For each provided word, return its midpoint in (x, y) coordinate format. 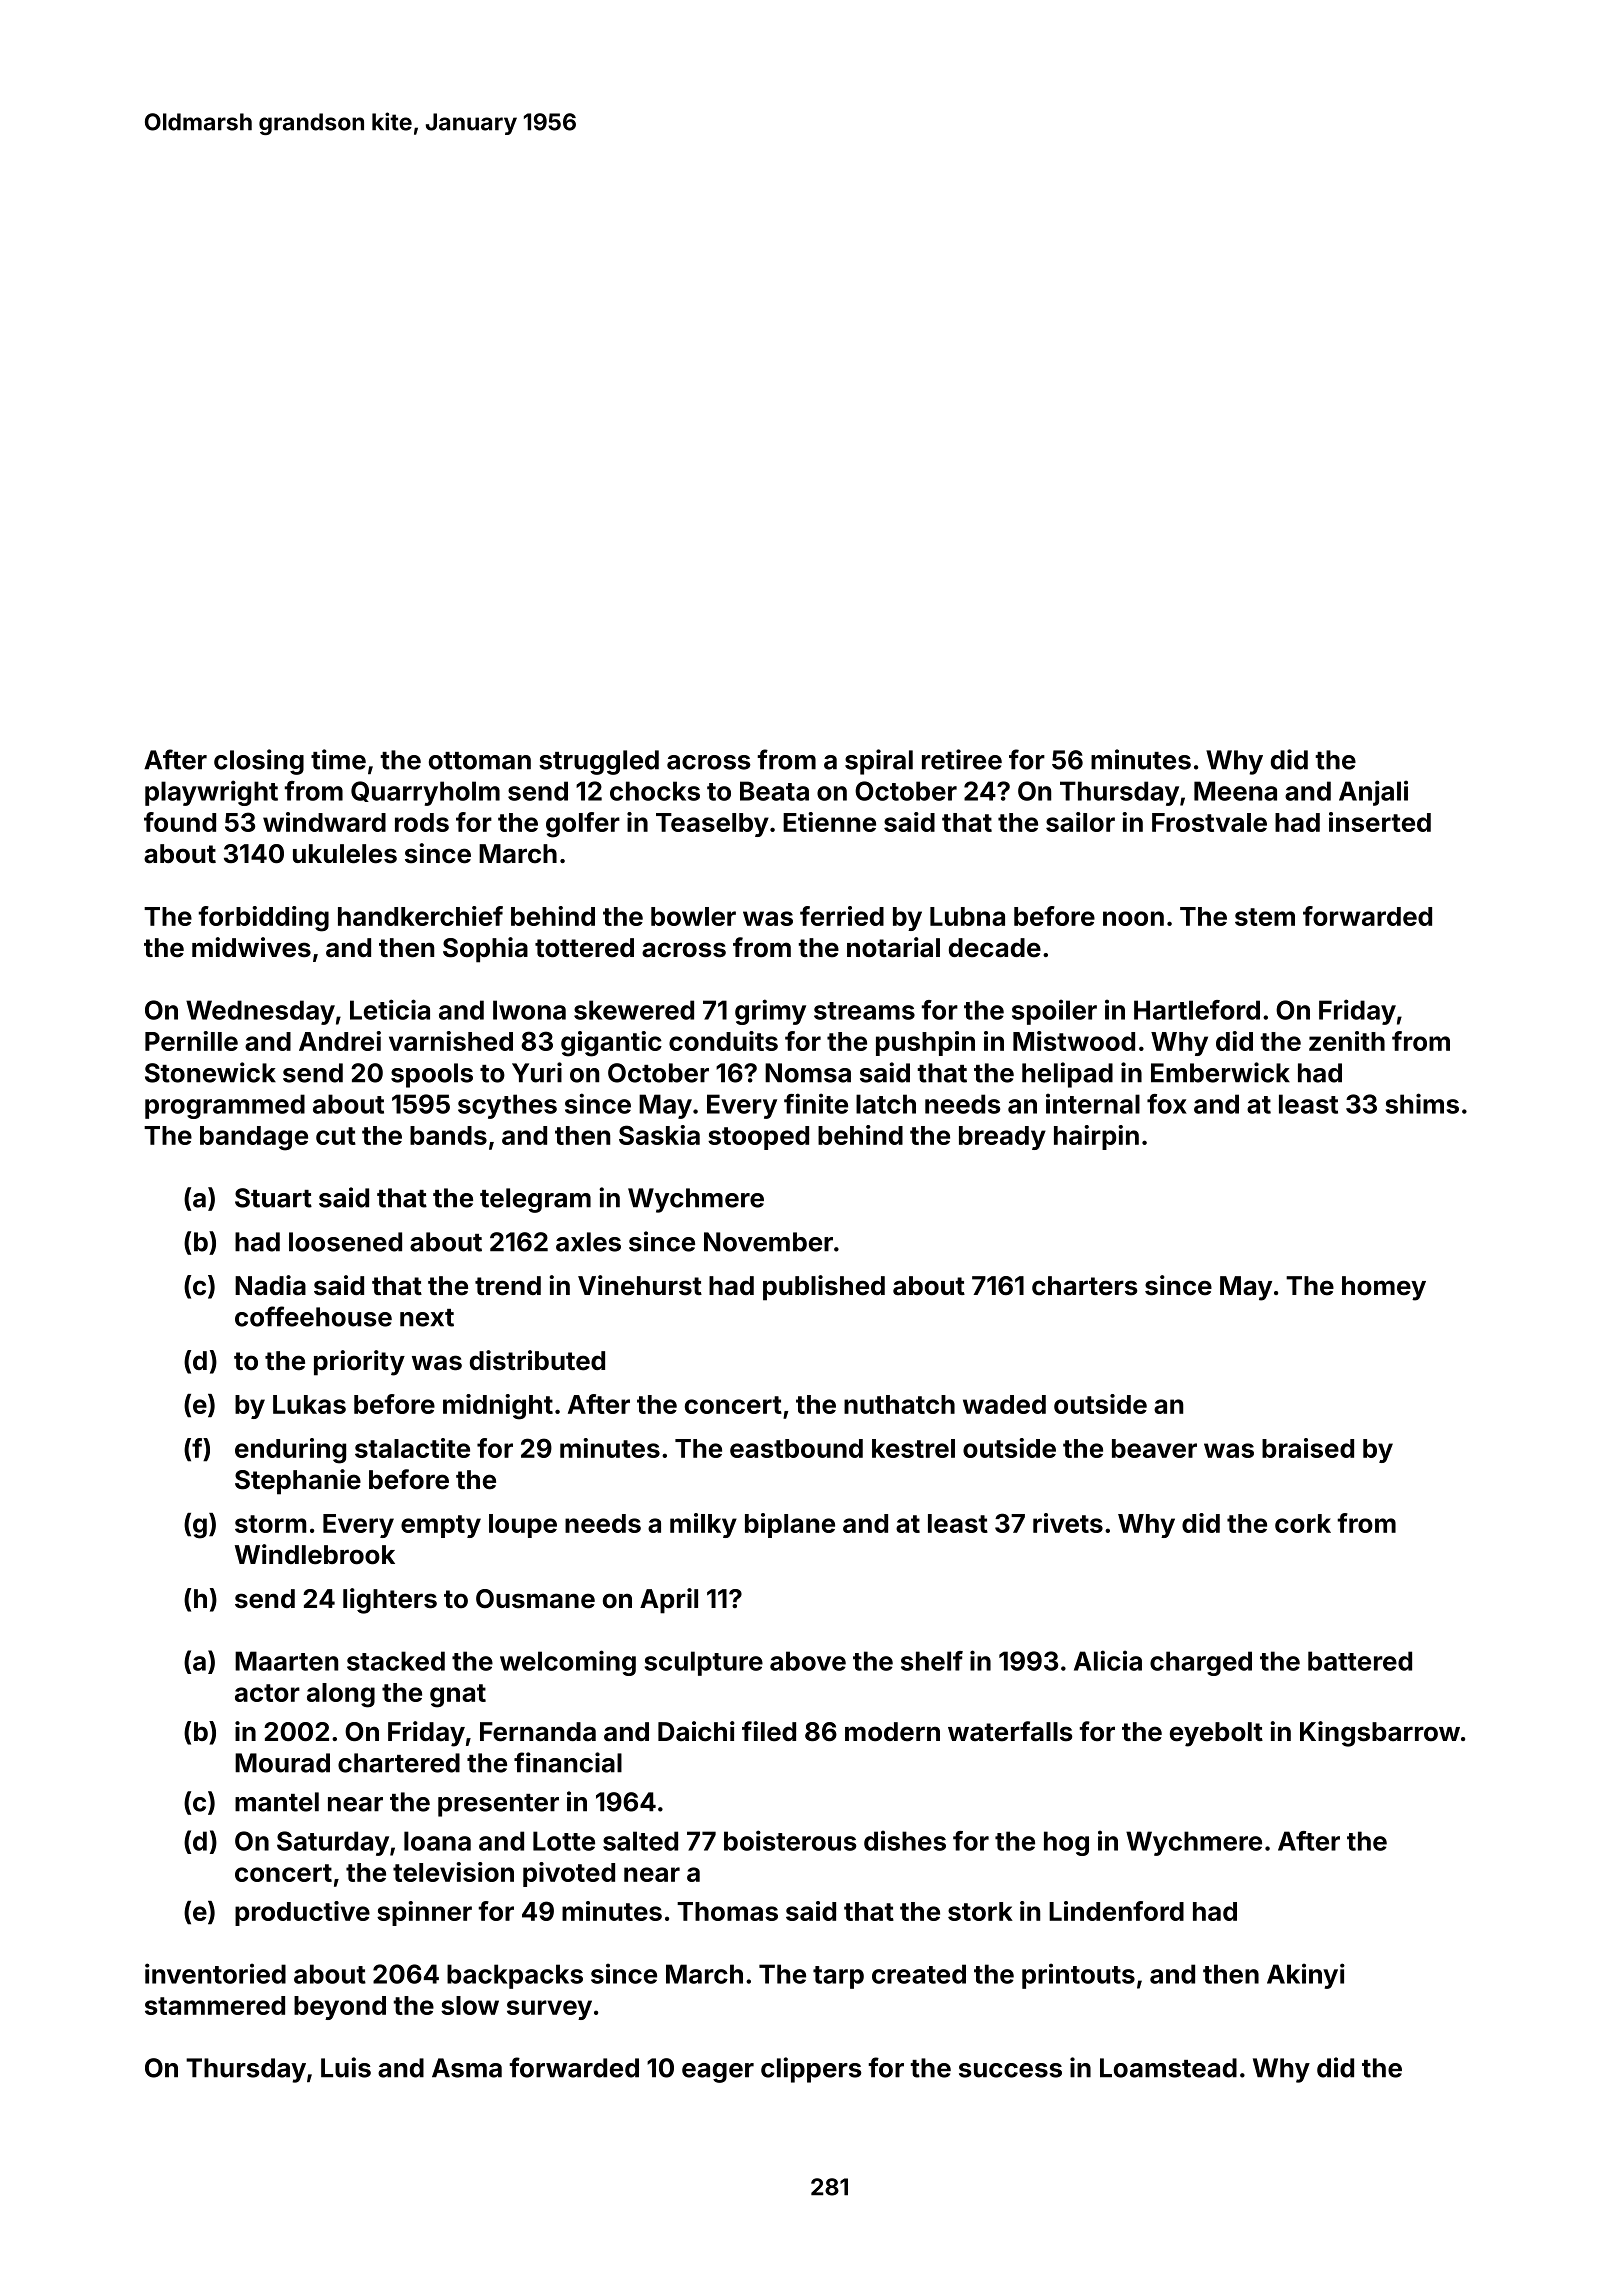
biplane (790, 1525)
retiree (962, 759)
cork (1303, 1523)
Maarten (286, 1661)
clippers (811, 2070)
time (338, 759)
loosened (345, 1242)
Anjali (1373, 793)
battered (1360, 1661)
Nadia (270, 1285)
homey (1384, 1288)
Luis (346, 2067)
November (768, 1242)
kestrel (913, 1448)
